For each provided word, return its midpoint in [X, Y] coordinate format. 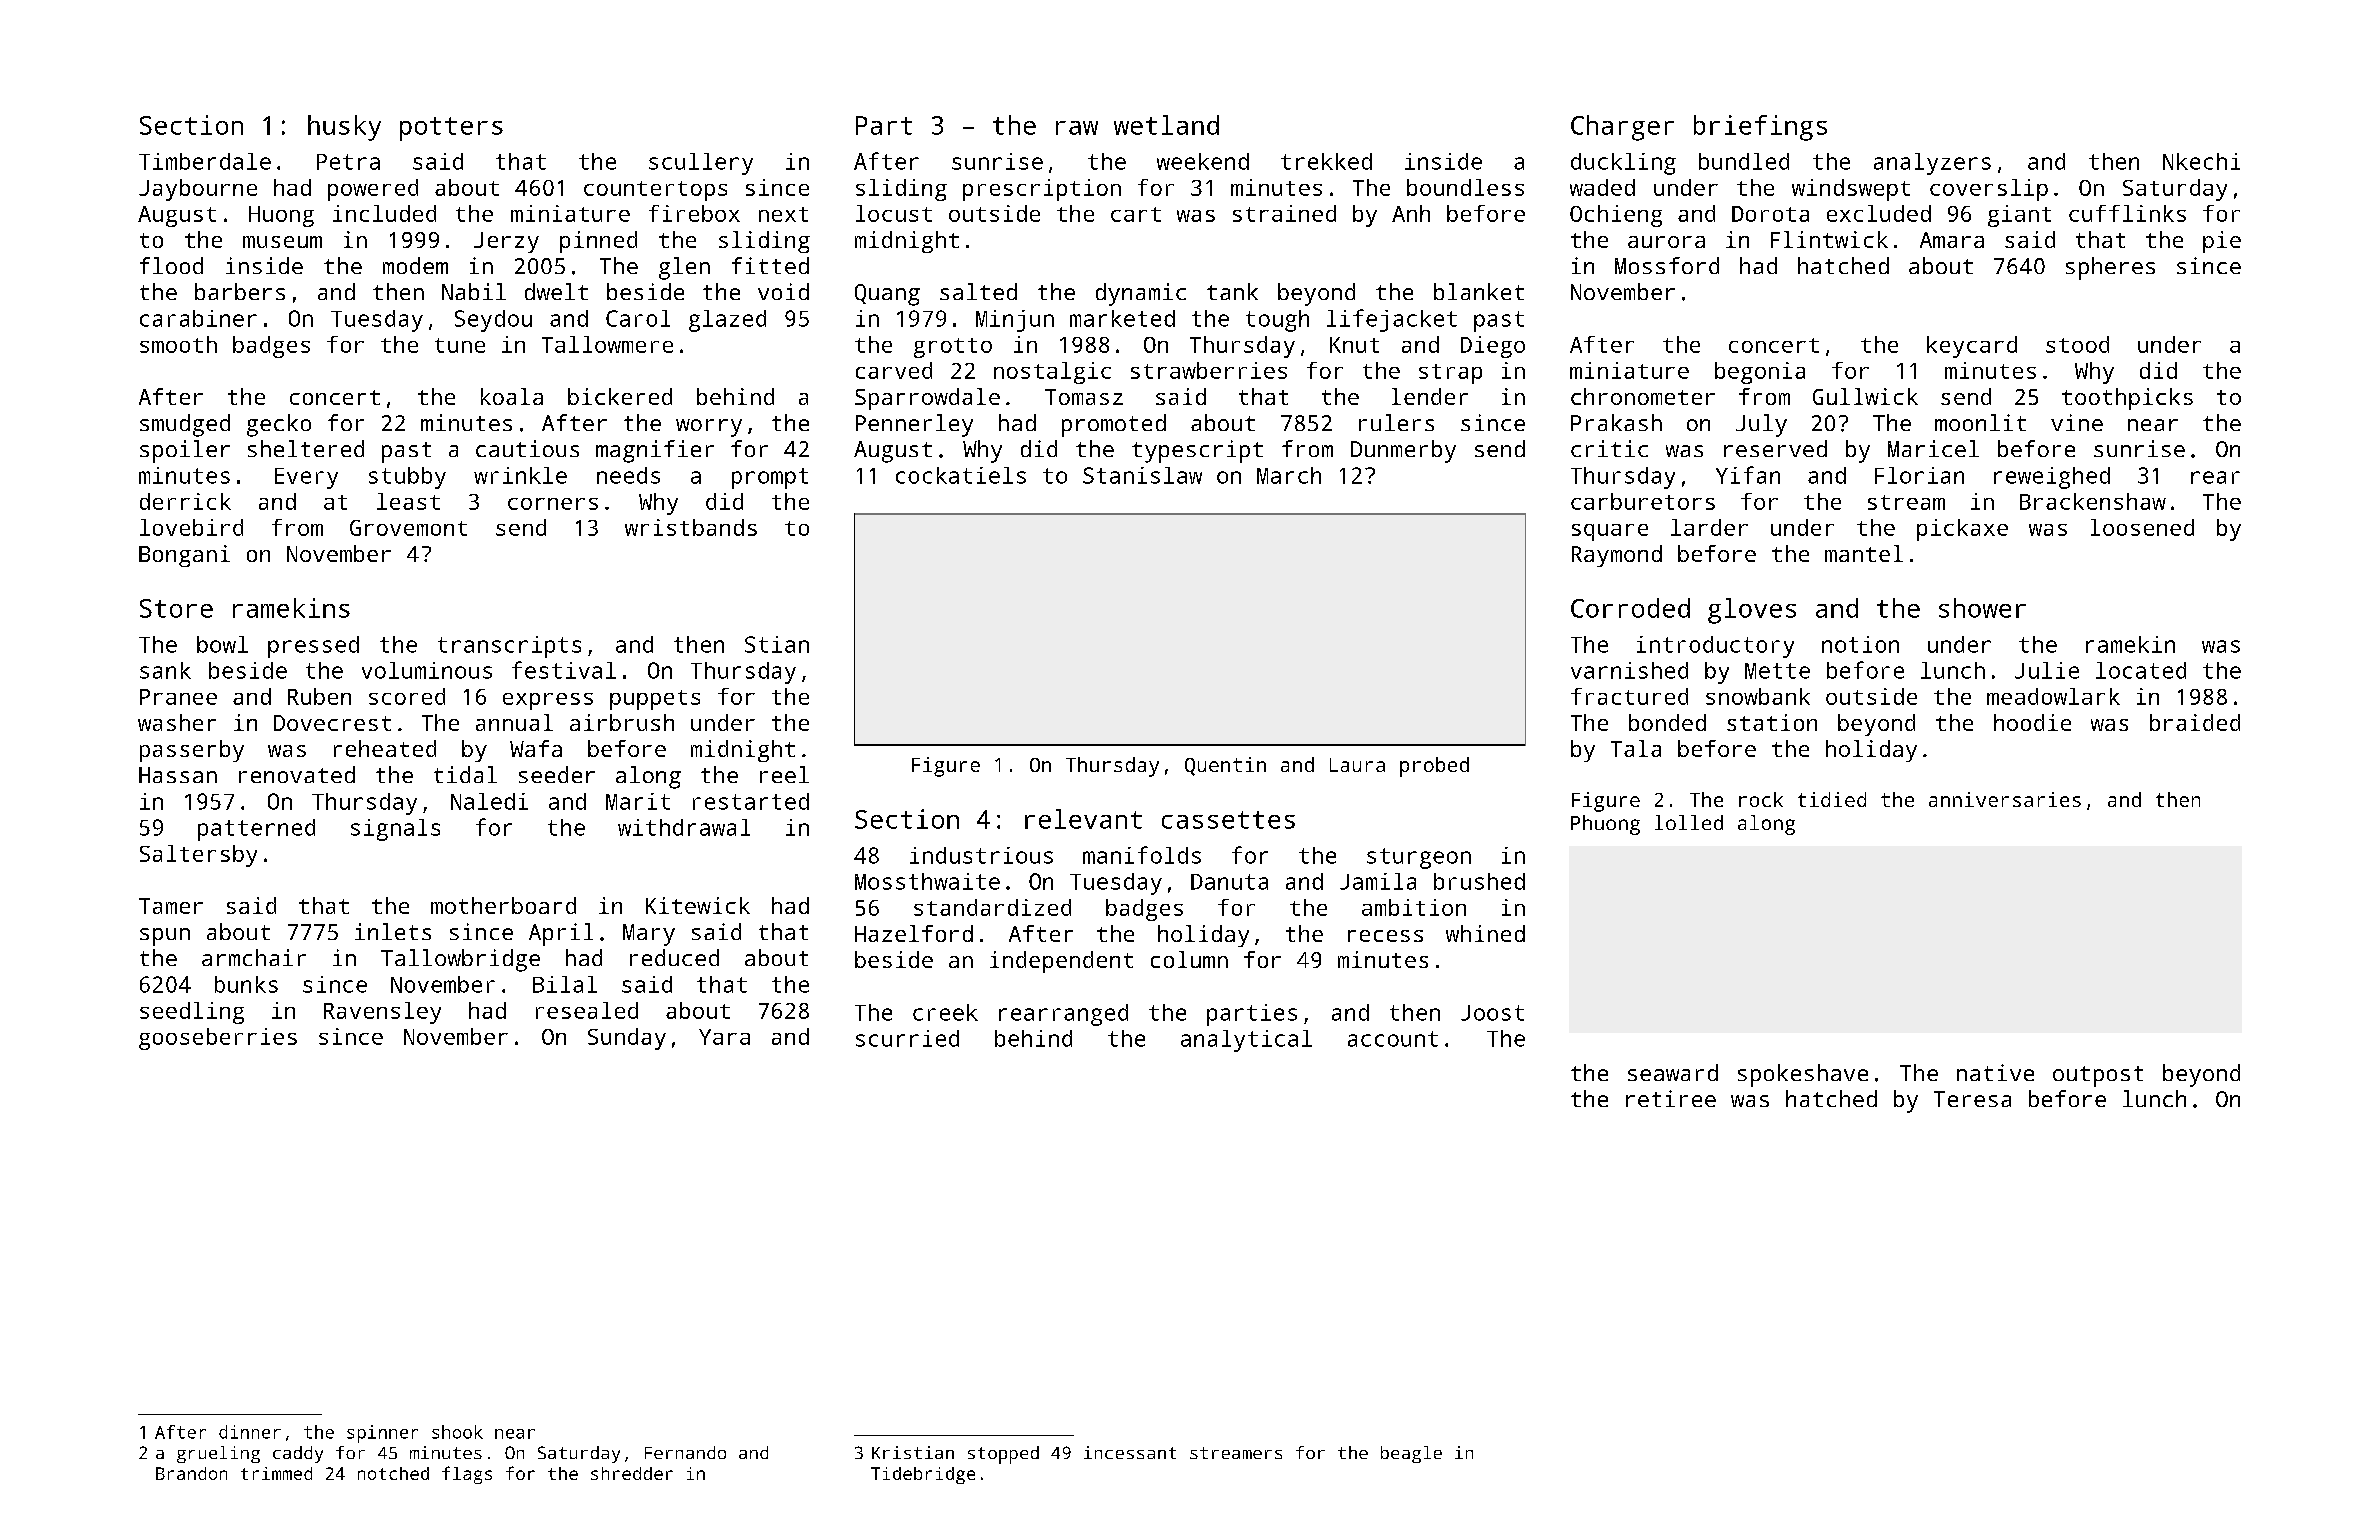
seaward [1673, 1072]
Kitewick [698, 905]
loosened [2142, 527]
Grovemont [408, 528]
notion [1860, 644]
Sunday [627, 1039]
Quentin [1225, 766]
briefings [1760, 128]
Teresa [1972, 1099]
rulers [1396, 422]
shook [457, 1432]
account [1393, 1039]
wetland [1166, 125]
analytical [1246, 1041]
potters [451, 129]
